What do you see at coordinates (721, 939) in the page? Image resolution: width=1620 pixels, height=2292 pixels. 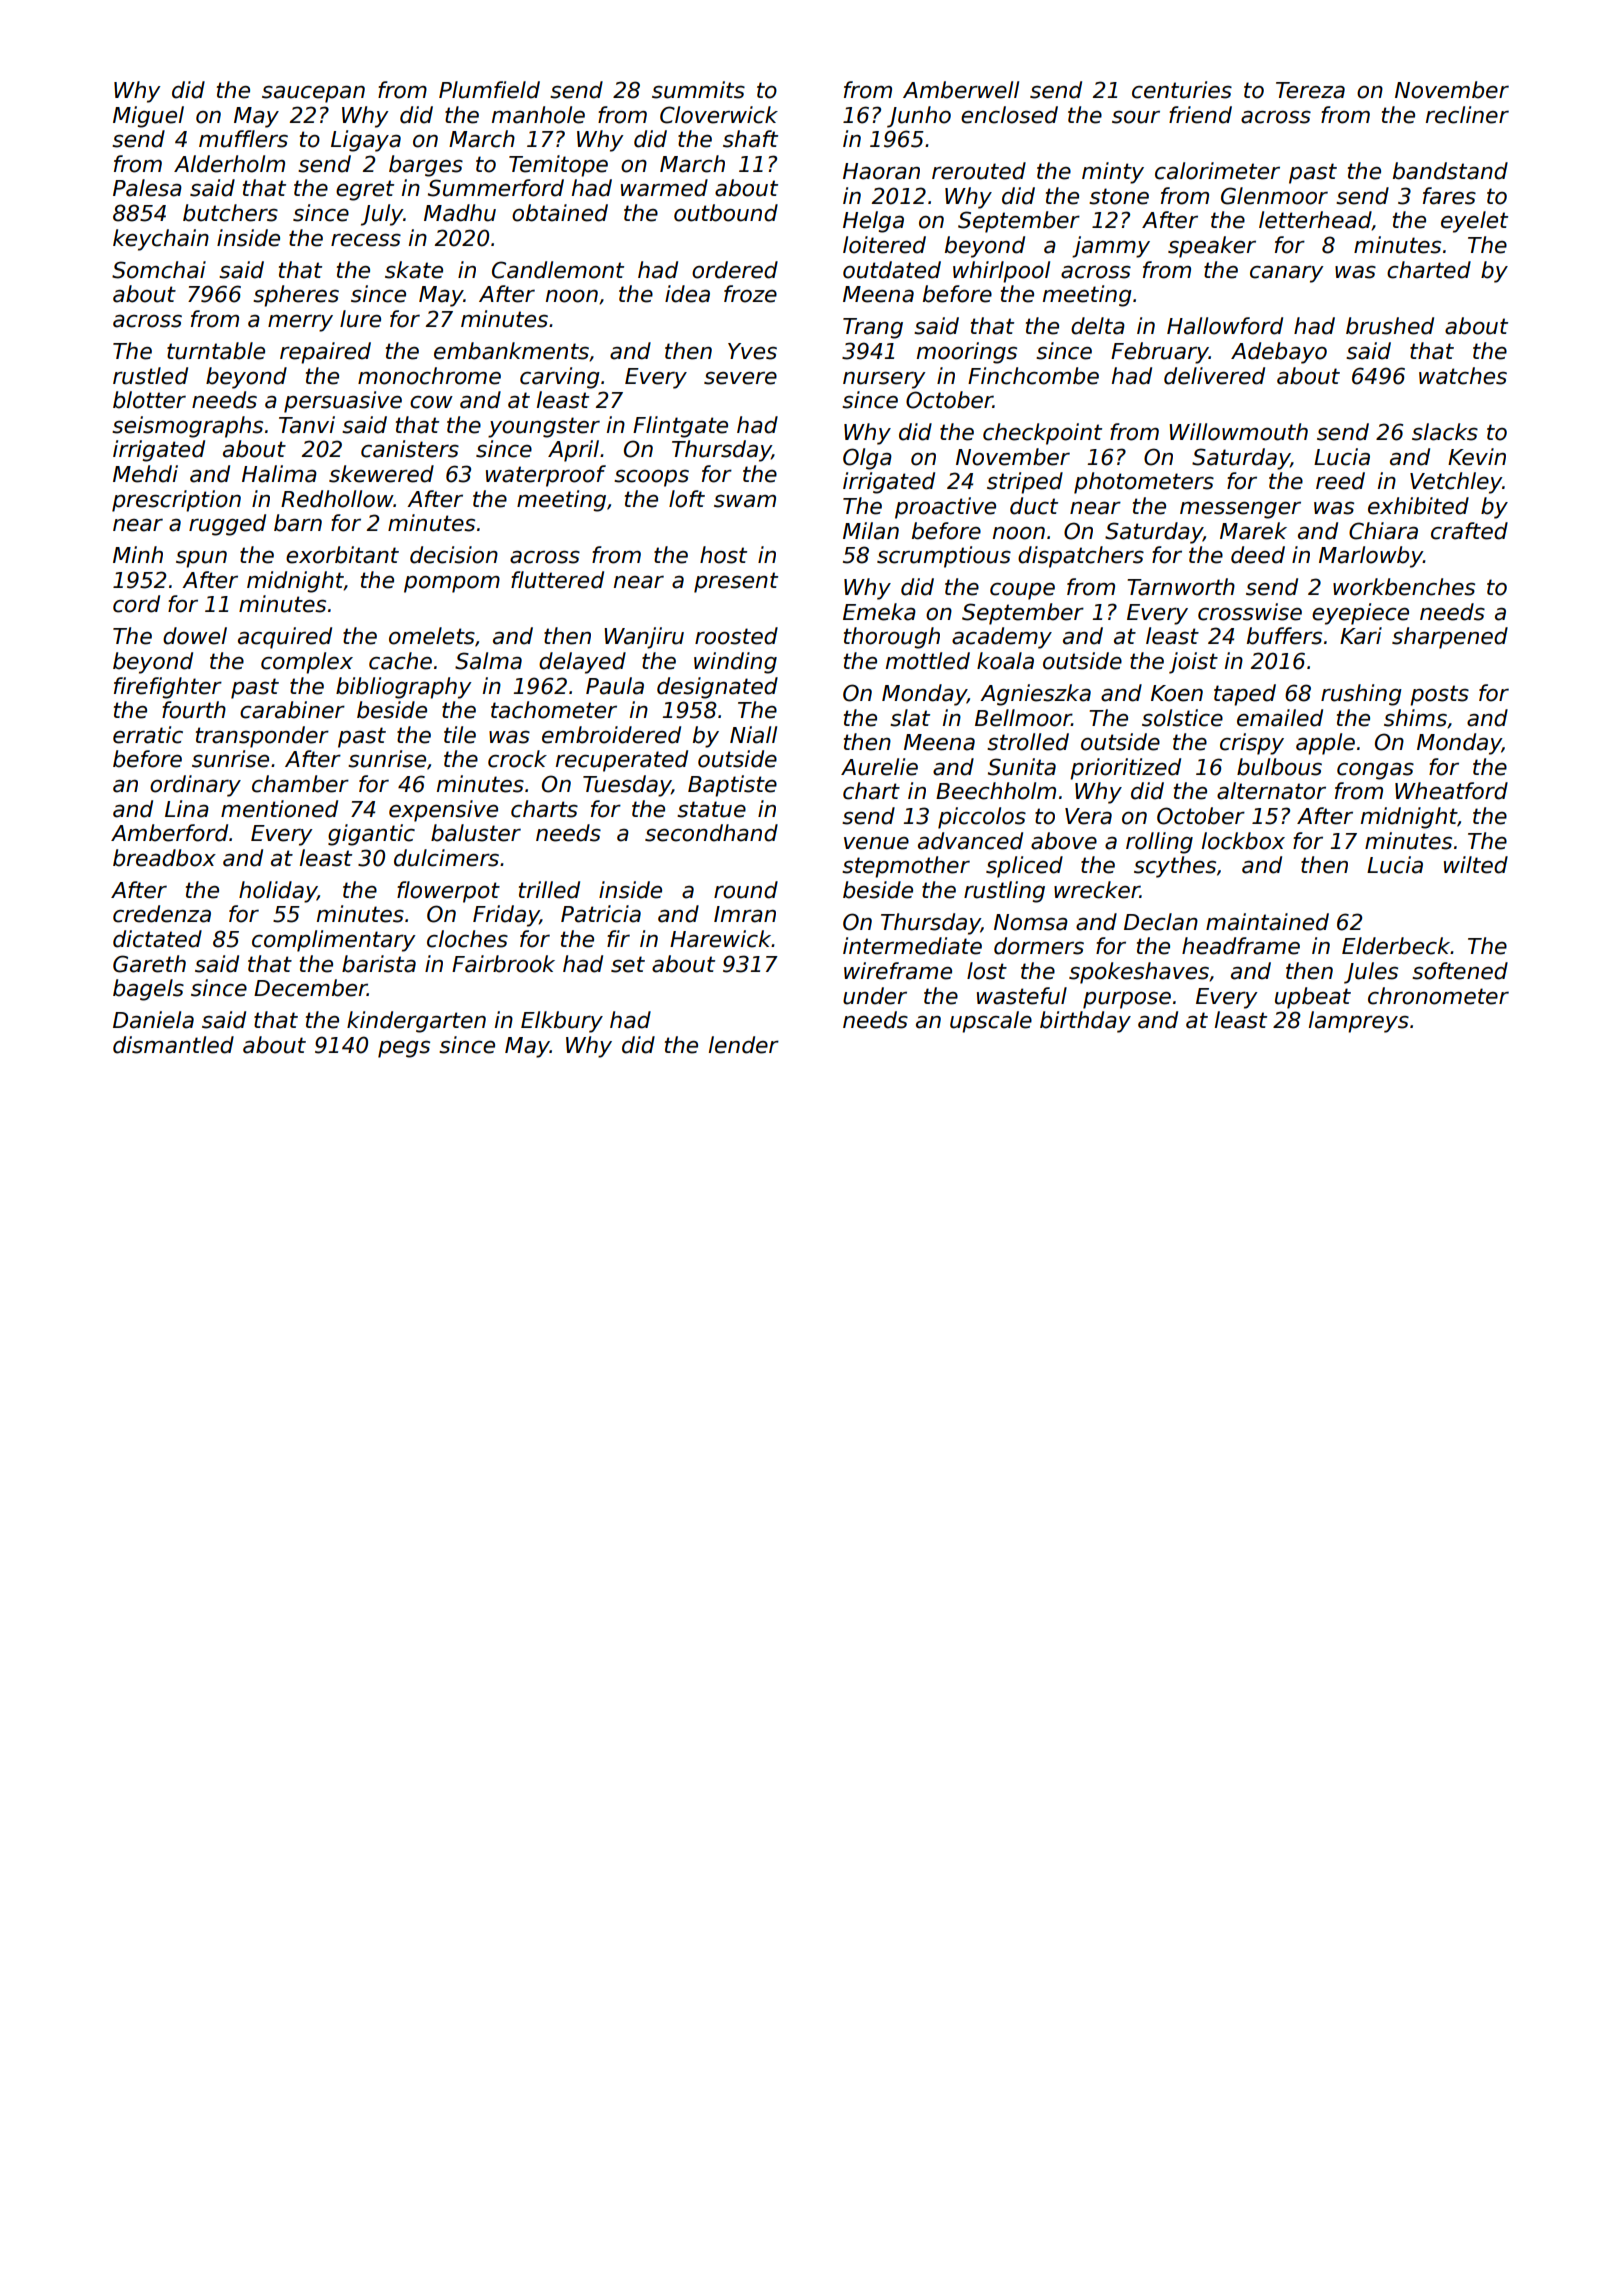 I see `Harewick` at bounding box center [721, 939].
